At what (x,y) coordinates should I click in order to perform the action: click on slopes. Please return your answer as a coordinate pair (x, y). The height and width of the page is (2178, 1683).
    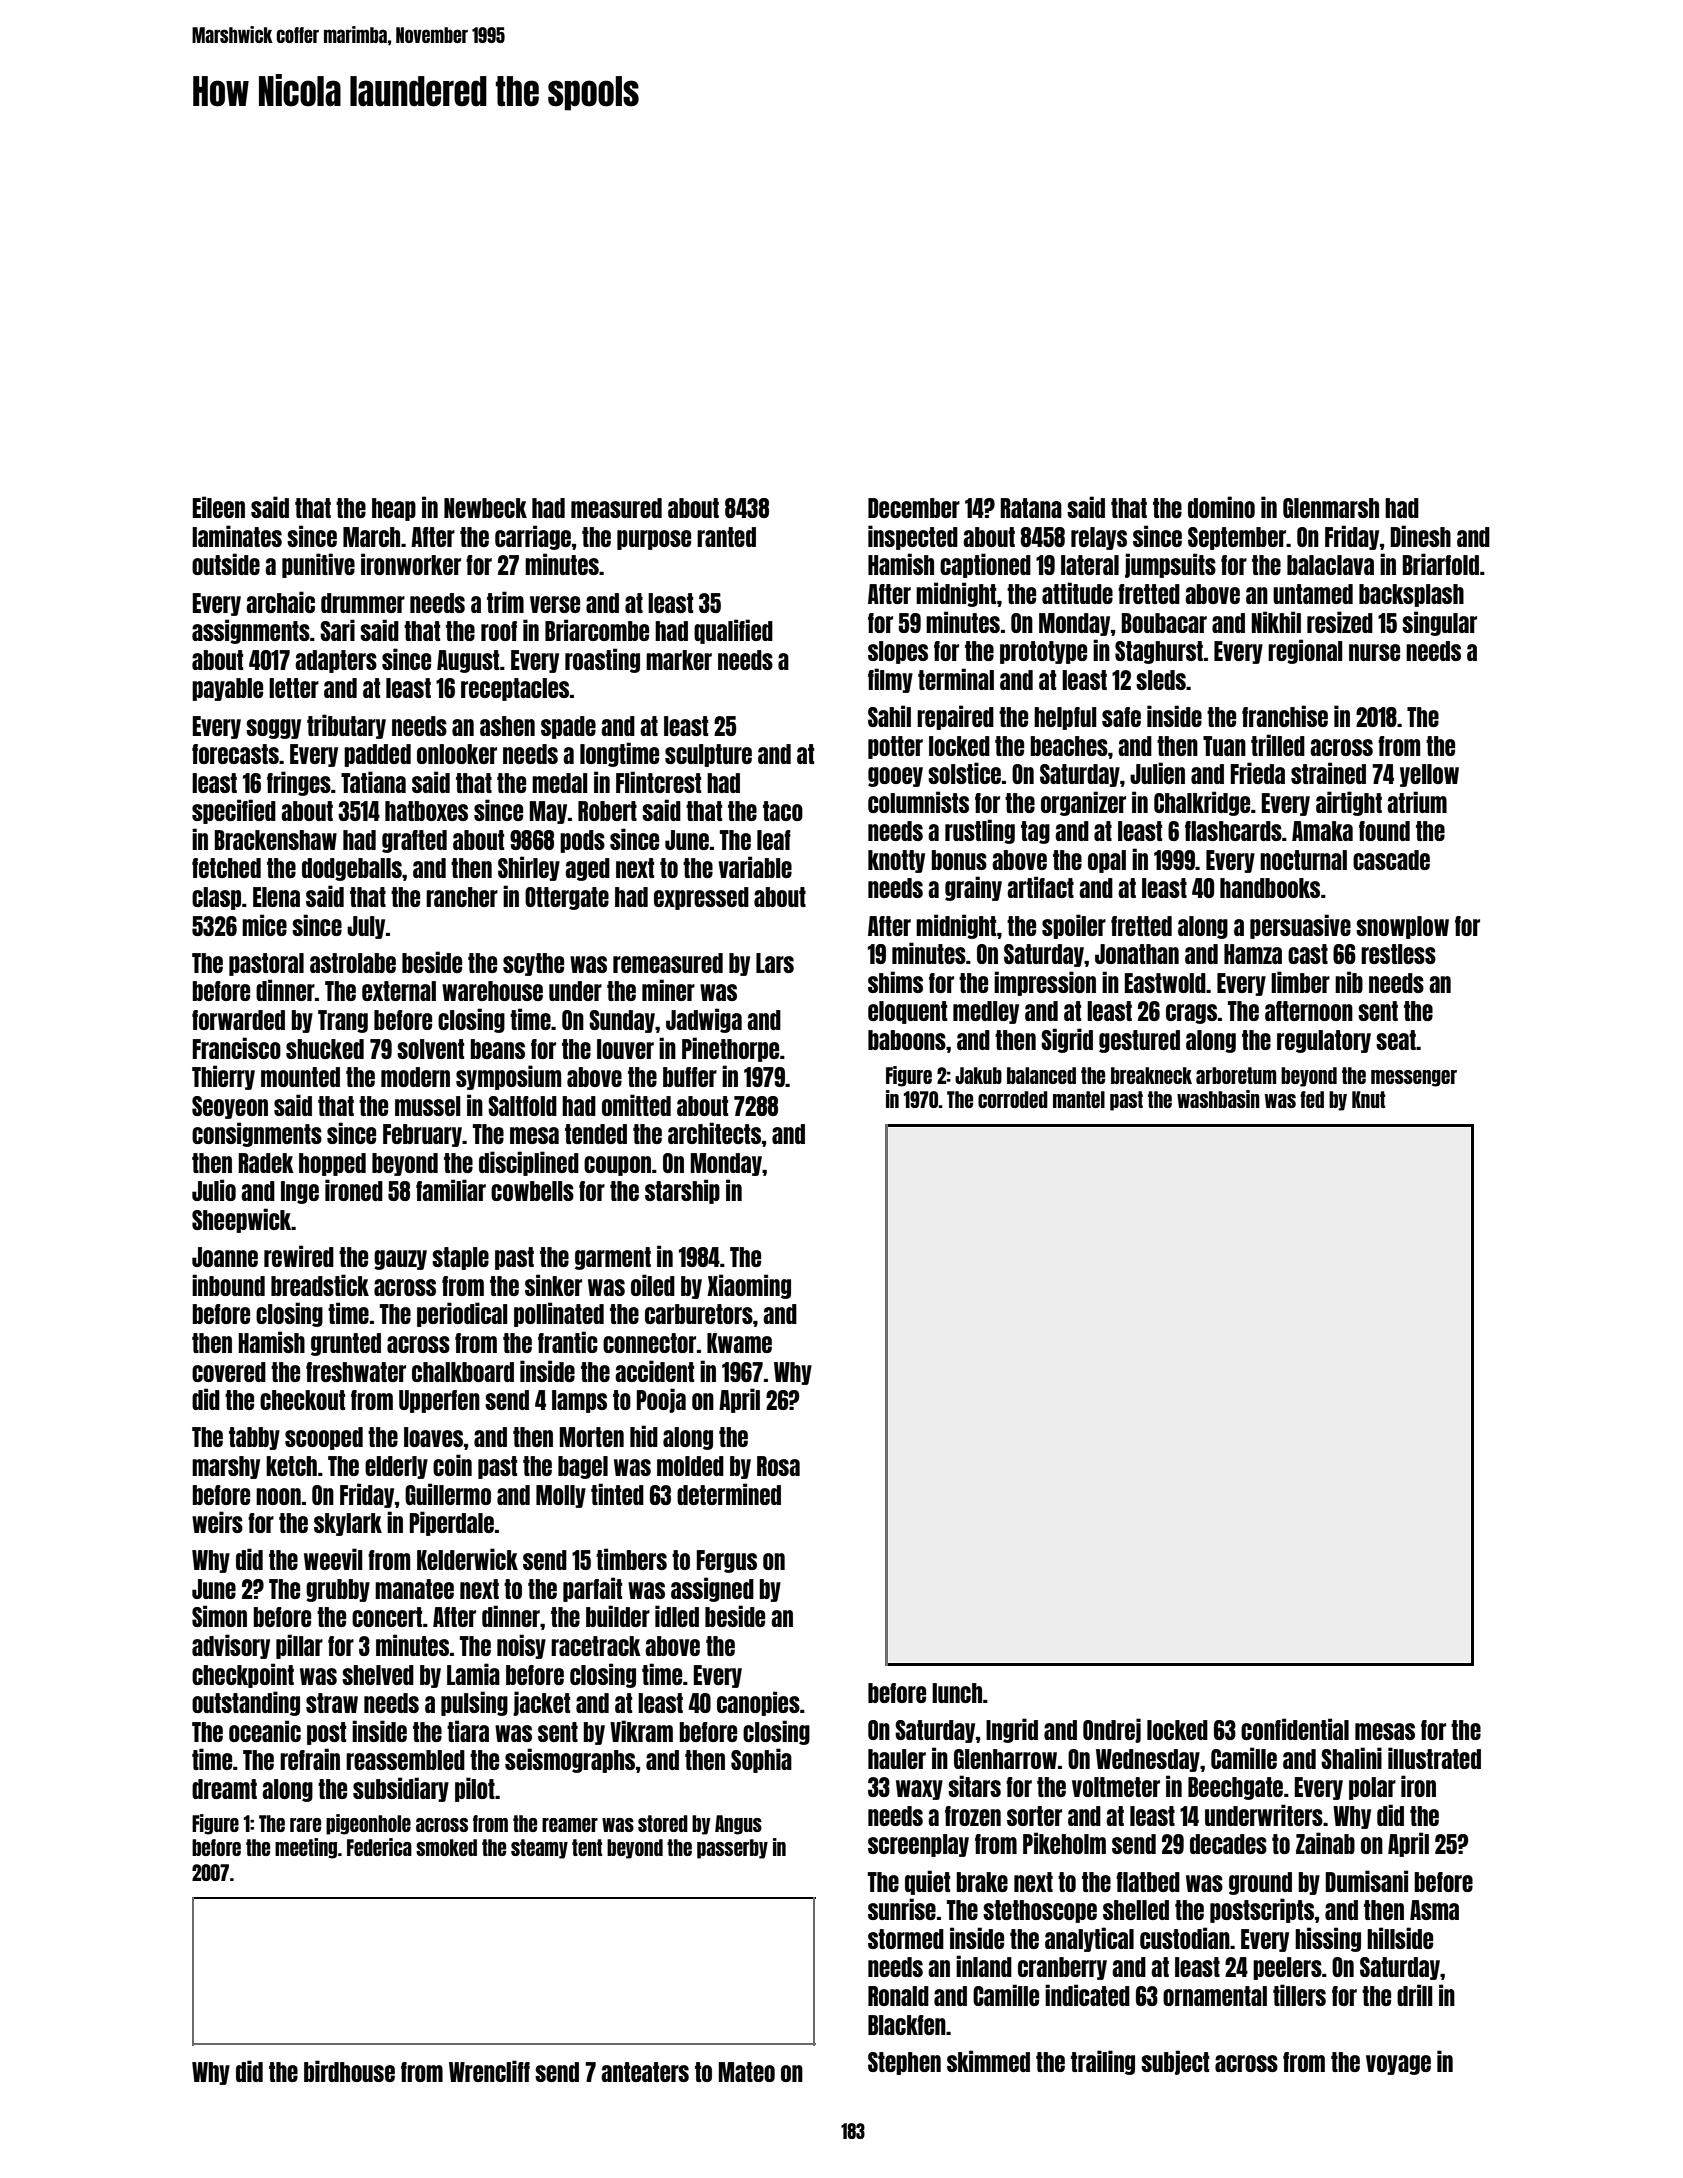
    Looking at the image, I should click on (898, 652).
